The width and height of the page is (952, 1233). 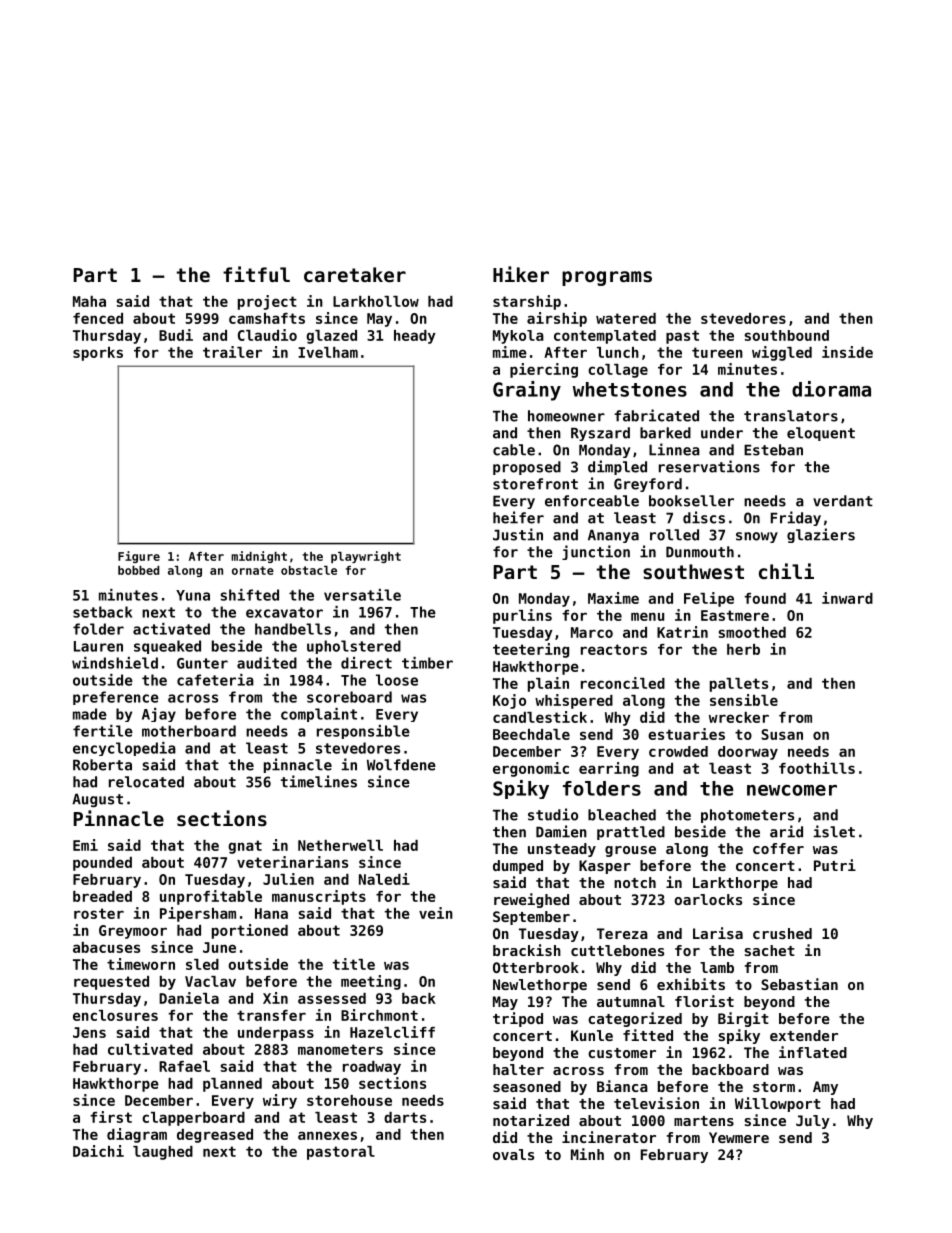 What do you see at coordinates (259, 557) in the page?
I see `midnight` at bounding box center [259, 557].
